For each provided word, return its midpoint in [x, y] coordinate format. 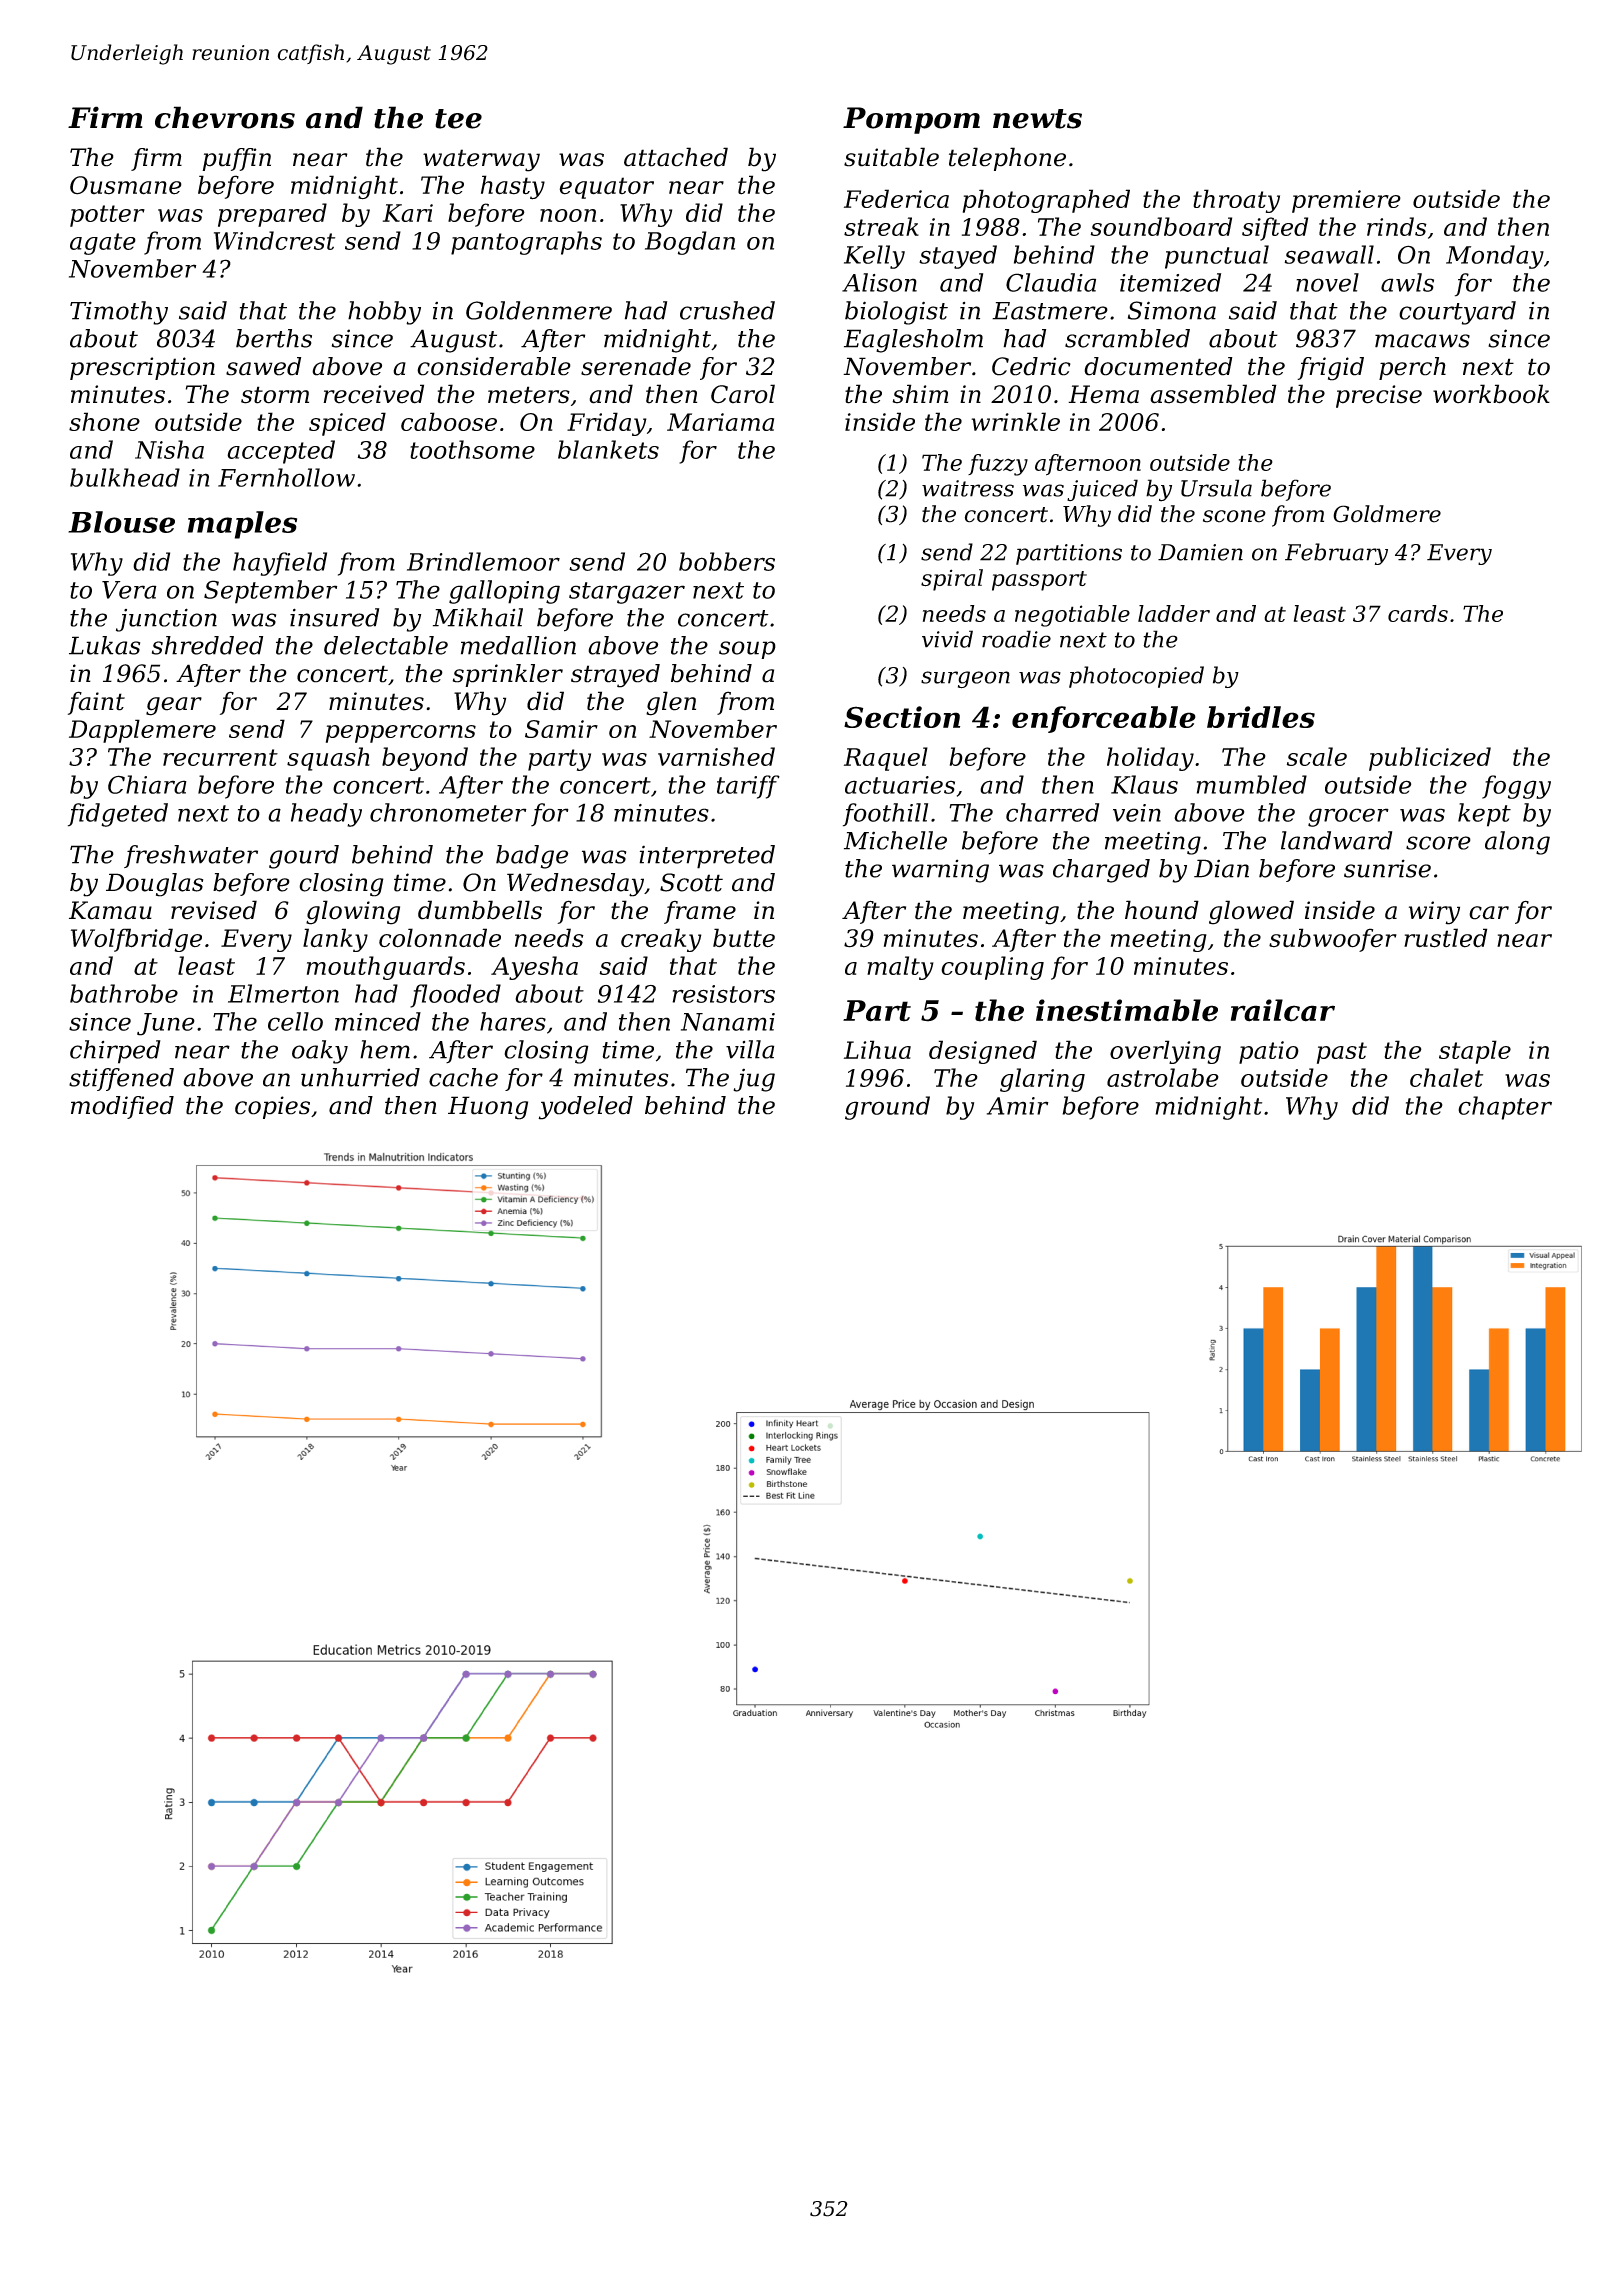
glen [671, 703]
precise [1379, 396]
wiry [1434, 913]
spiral [952, 580]
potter [107, 216]
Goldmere [1387, 514]
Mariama [720, 422]
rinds [1397, 226]
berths [274, 338]
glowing [353, 912]
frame [700, 912]
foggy [1516, 787]
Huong [488, 1108]
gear [174, 706]
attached [676, 157]
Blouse [121, 522]
